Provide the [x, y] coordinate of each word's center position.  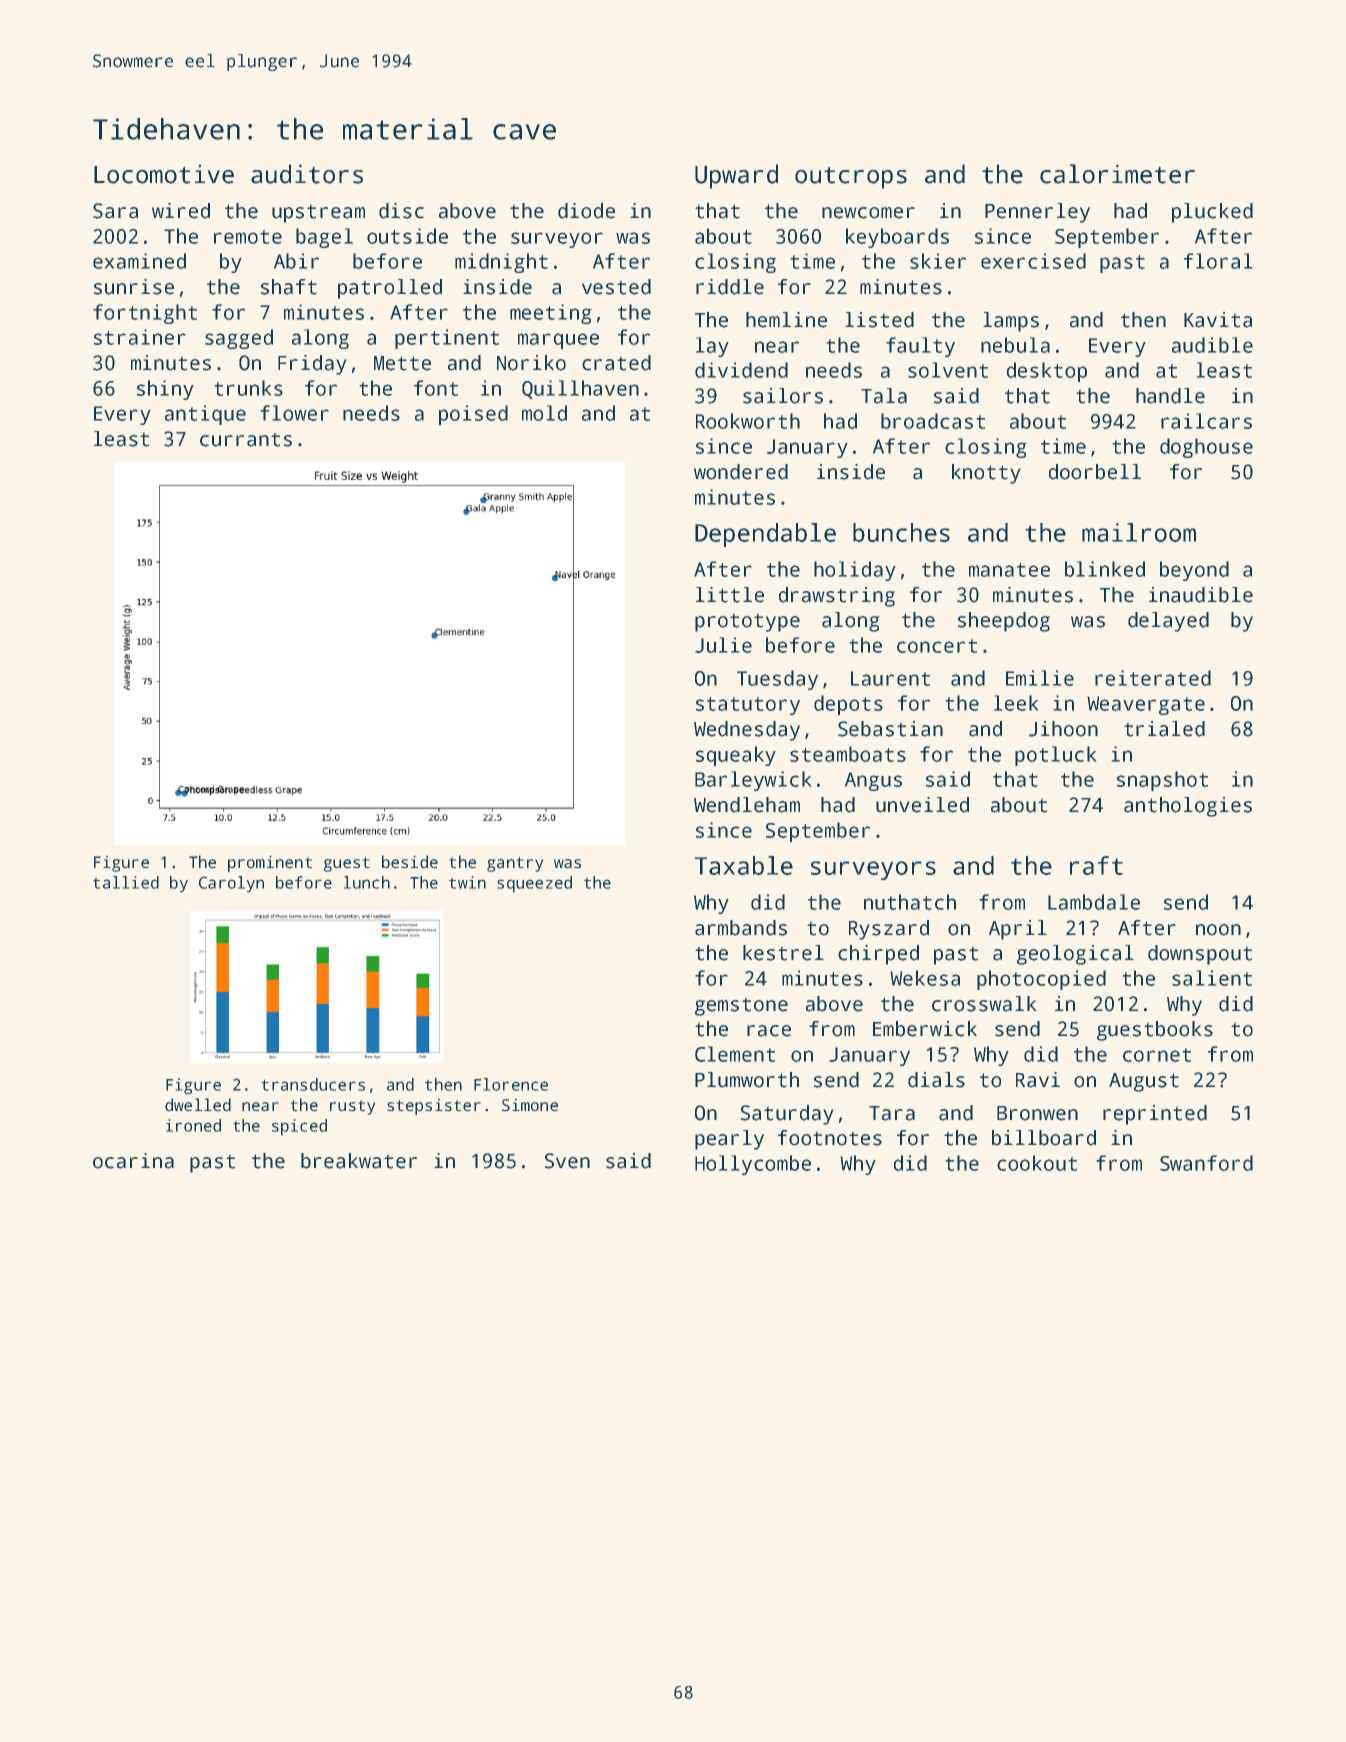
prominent [270, 863]
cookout [1037, 1163]
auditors [307, 174]
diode [586, 211]
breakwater [359, 1161]
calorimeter [1117, 174]
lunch [367, 882]
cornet [1157, 1055]
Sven [567, 1161]
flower [294, 413]
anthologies [1188, 807]
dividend [741, 370]
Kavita [1218, 320]
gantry [515, 864]
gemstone [741, 1006]
